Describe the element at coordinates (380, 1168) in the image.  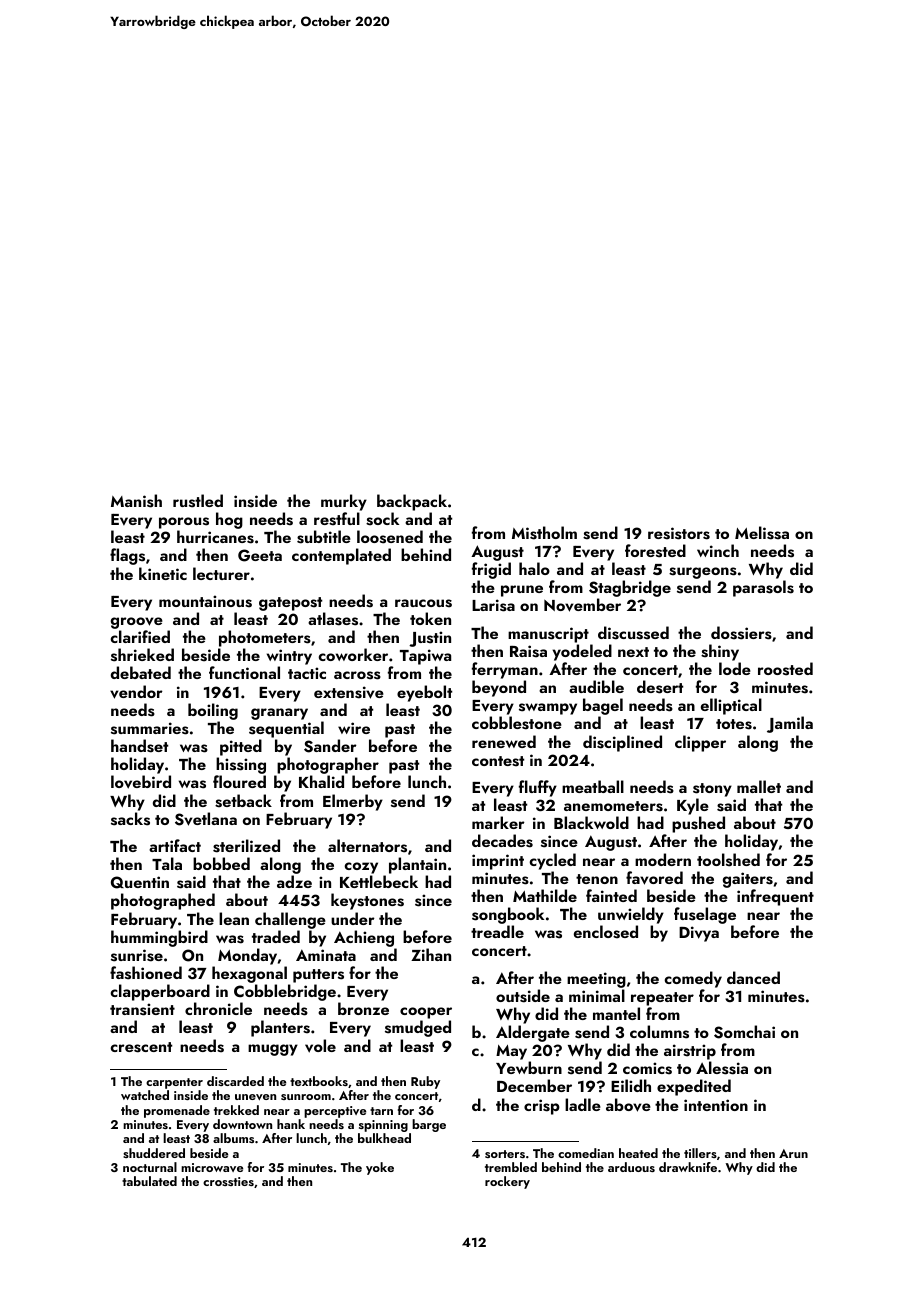
I see `yoke` at that location.
